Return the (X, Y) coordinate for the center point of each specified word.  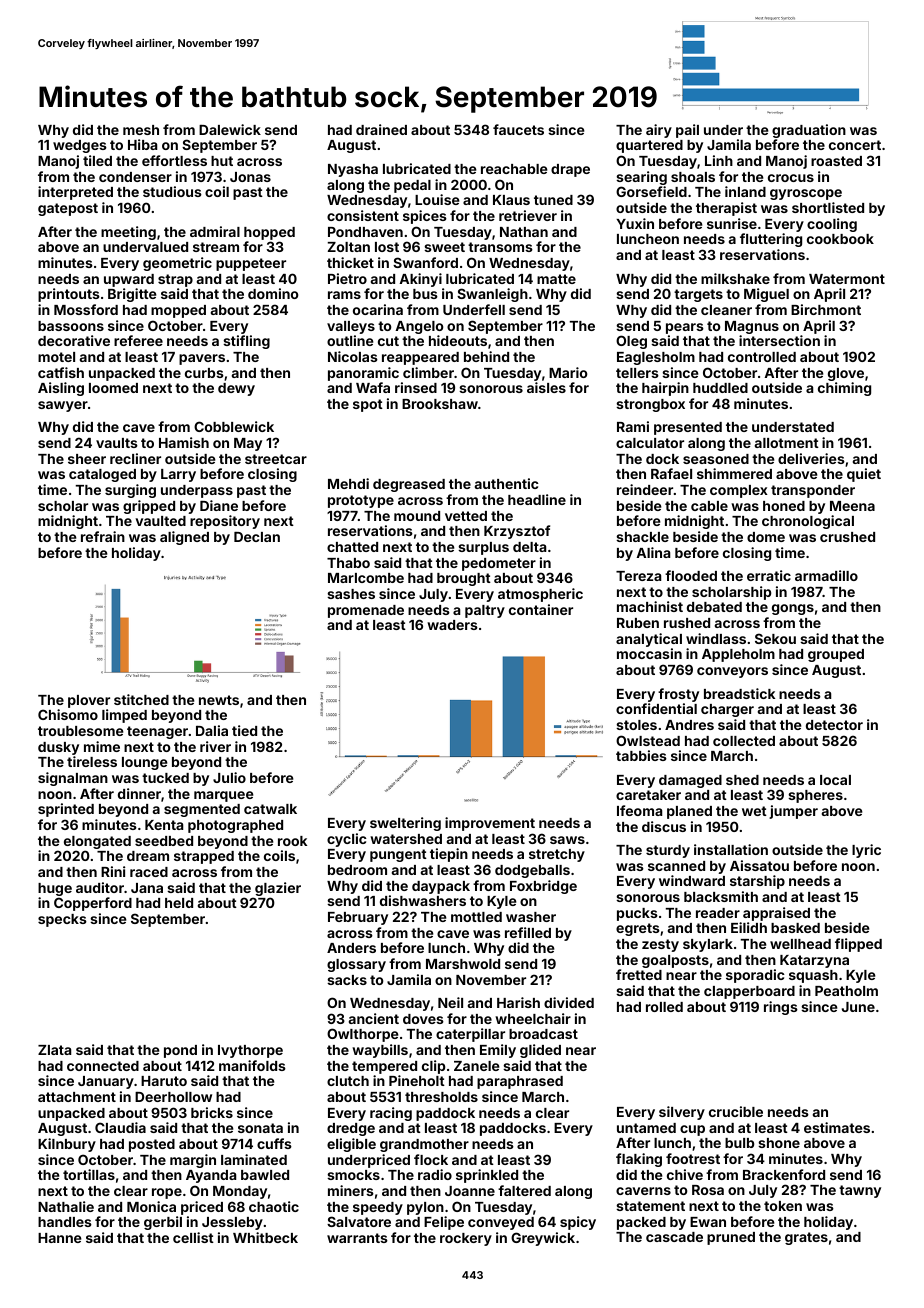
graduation (809, 131)
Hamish (184, 442)
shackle (642, 537)
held (179, 903)
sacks (347, 980)
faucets (518, 129)
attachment (77, 1097)
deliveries (811, 458)
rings (781, 1008)
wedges (80, 146)
